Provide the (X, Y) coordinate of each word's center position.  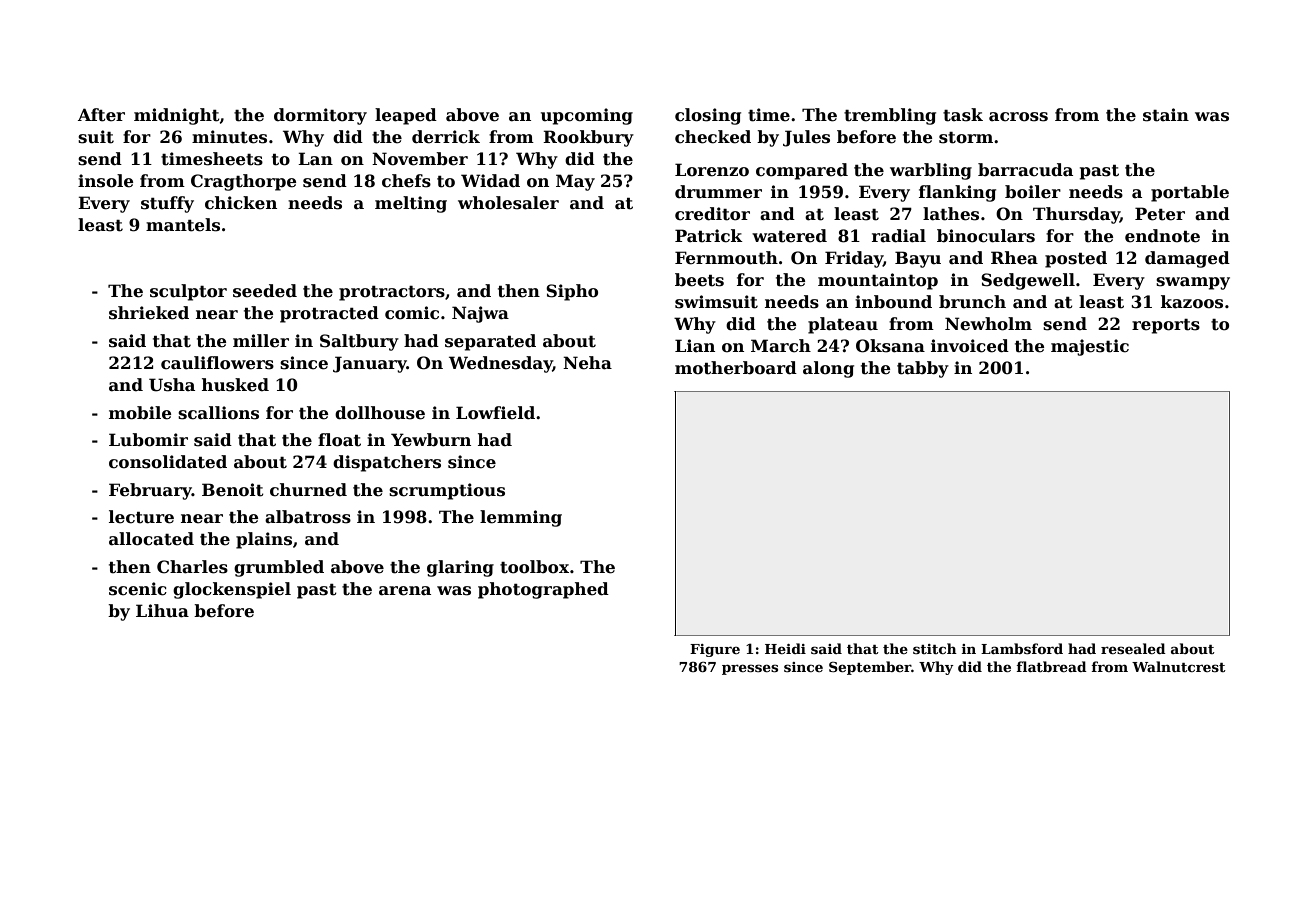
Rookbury (588, 138)
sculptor (188, 292)
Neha (587, 363)
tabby (923, 369)
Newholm (988, 324)
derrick (446, 137)
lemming (521, 518)
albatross (308, 517)
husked (235, 385)
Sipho (572, 292)
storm (966, 138)
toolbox (534, 567)
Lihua (162, 611)
